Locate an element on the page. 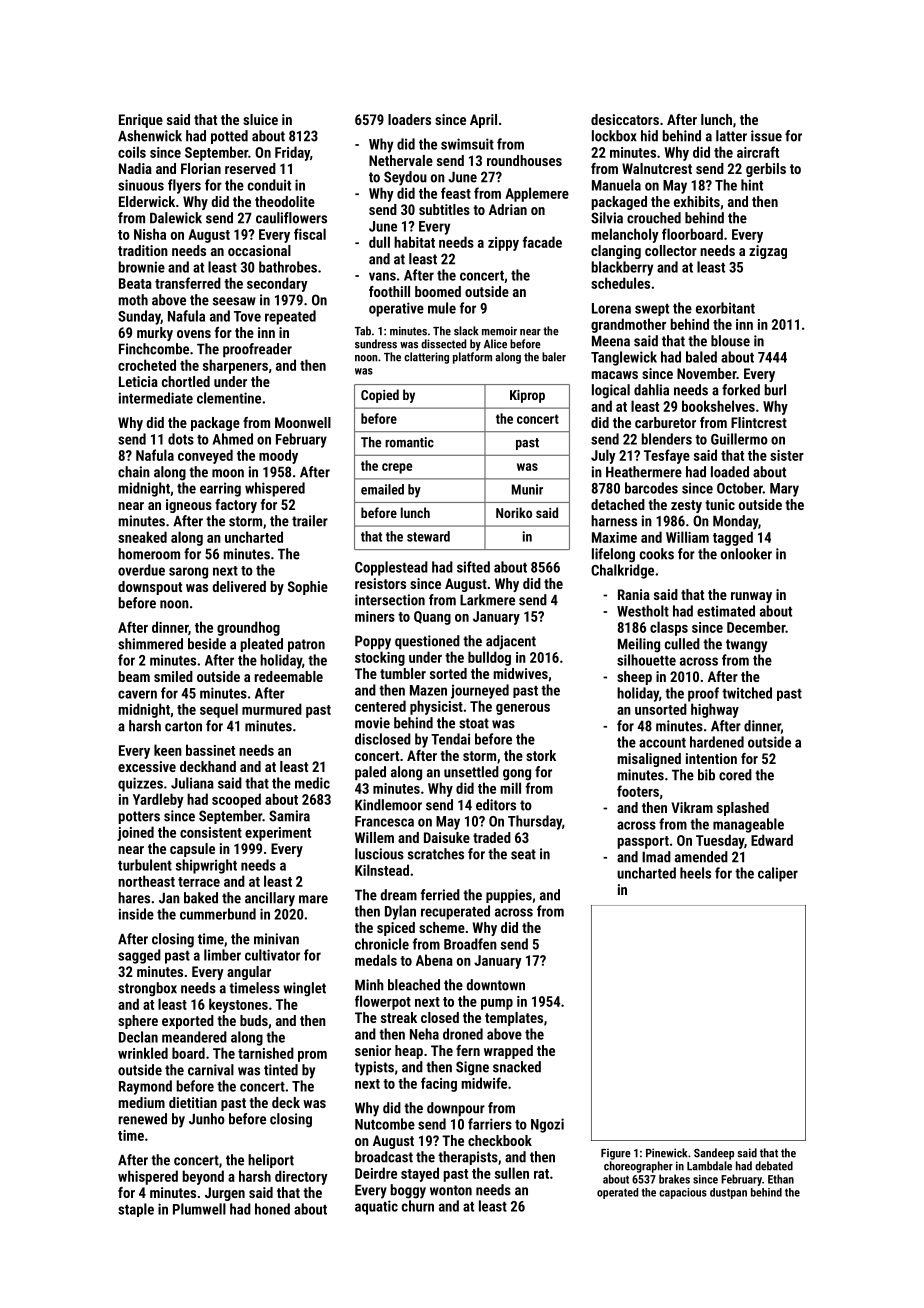  Edward is located at coordinates (772, 840).
